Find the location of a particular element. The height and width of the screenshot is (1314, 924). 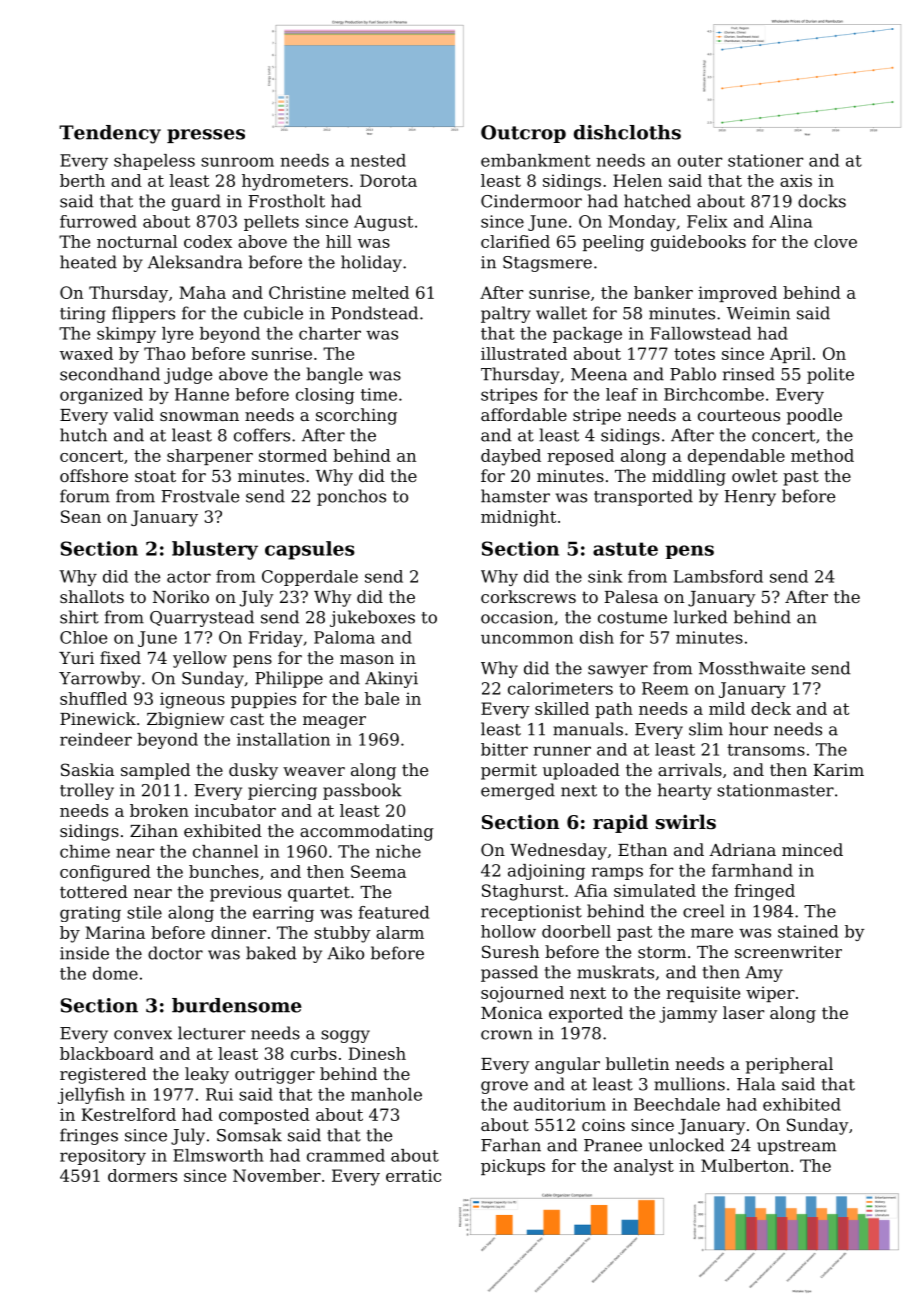

paltry is located at coordinates (506, 314).
